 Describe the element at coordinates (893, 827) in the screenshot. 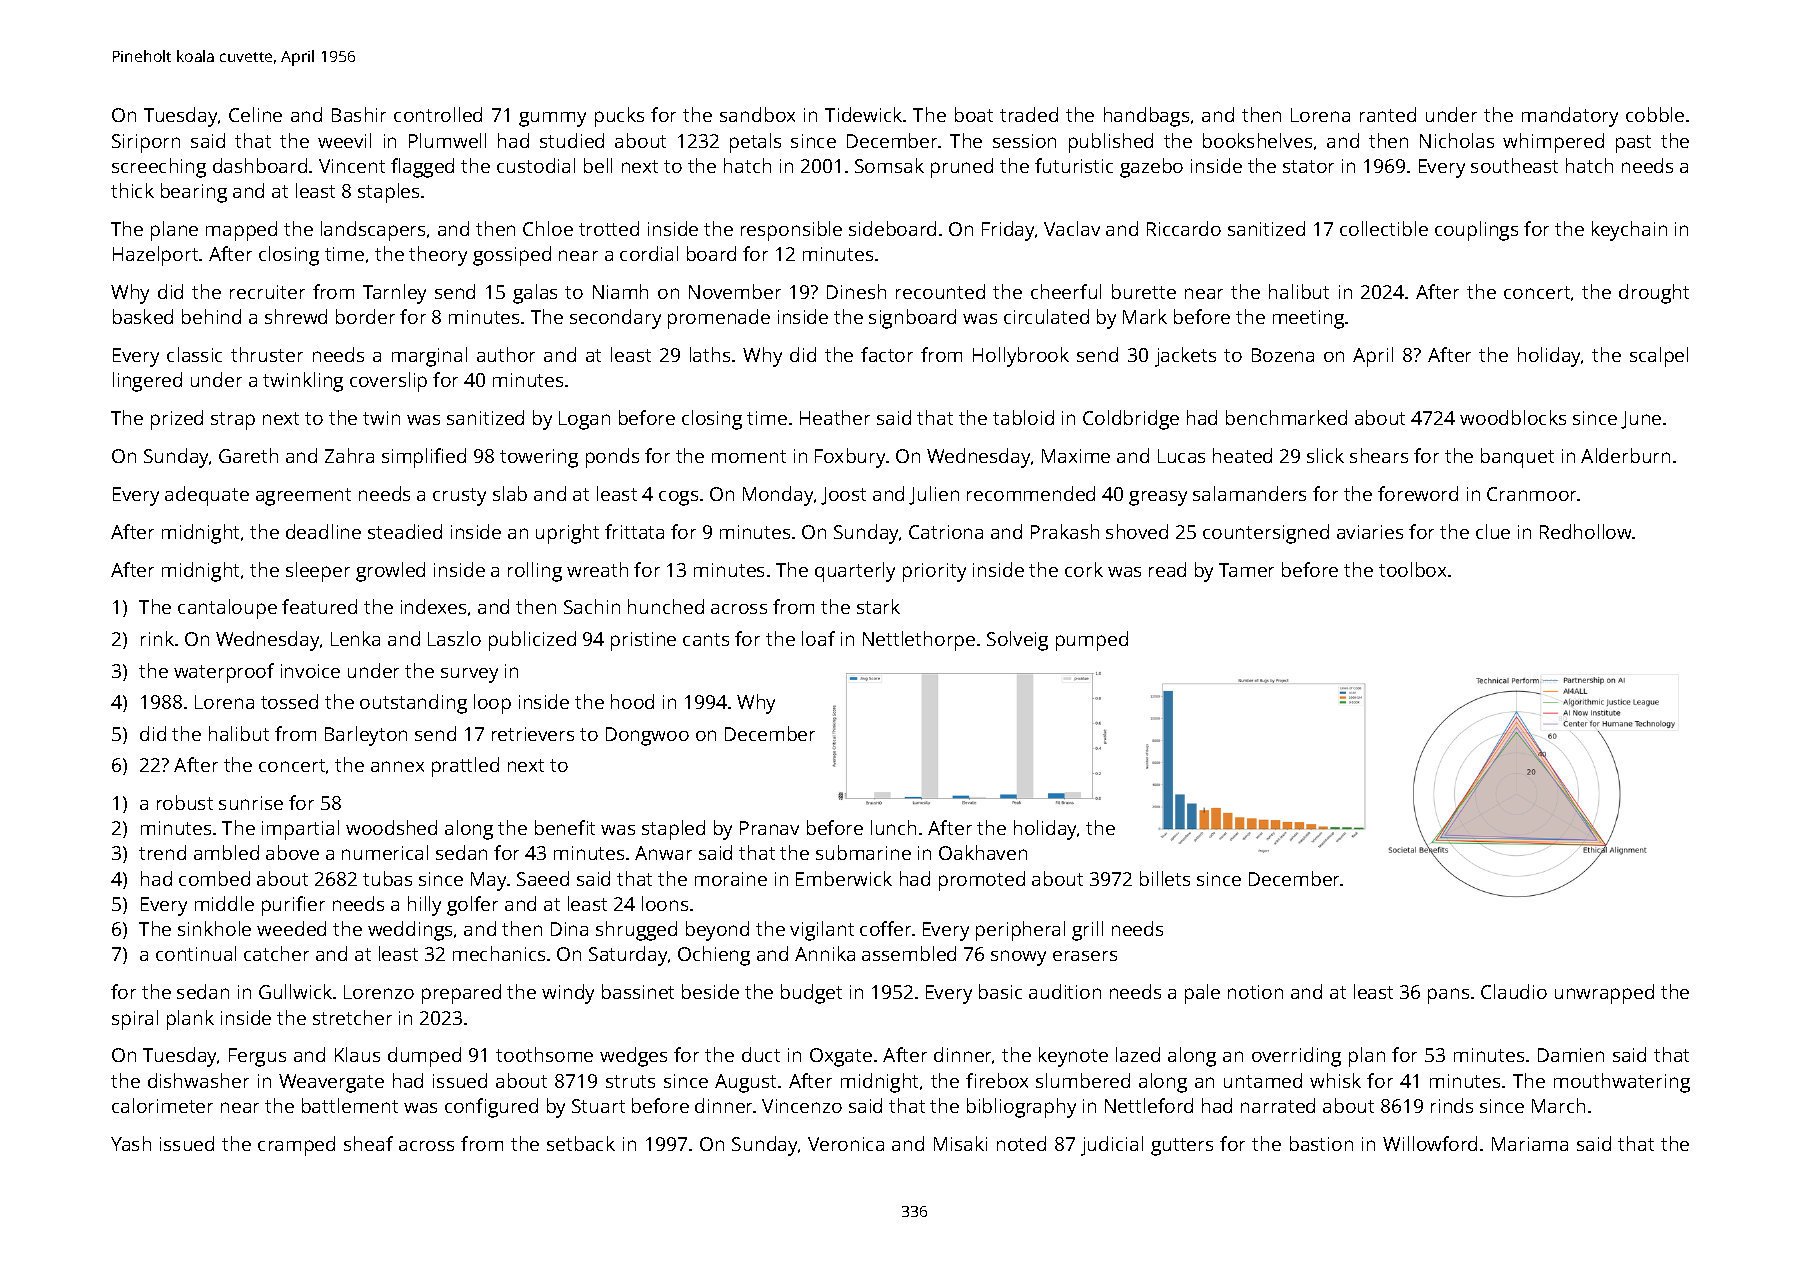

I see `lunch` at that location.
